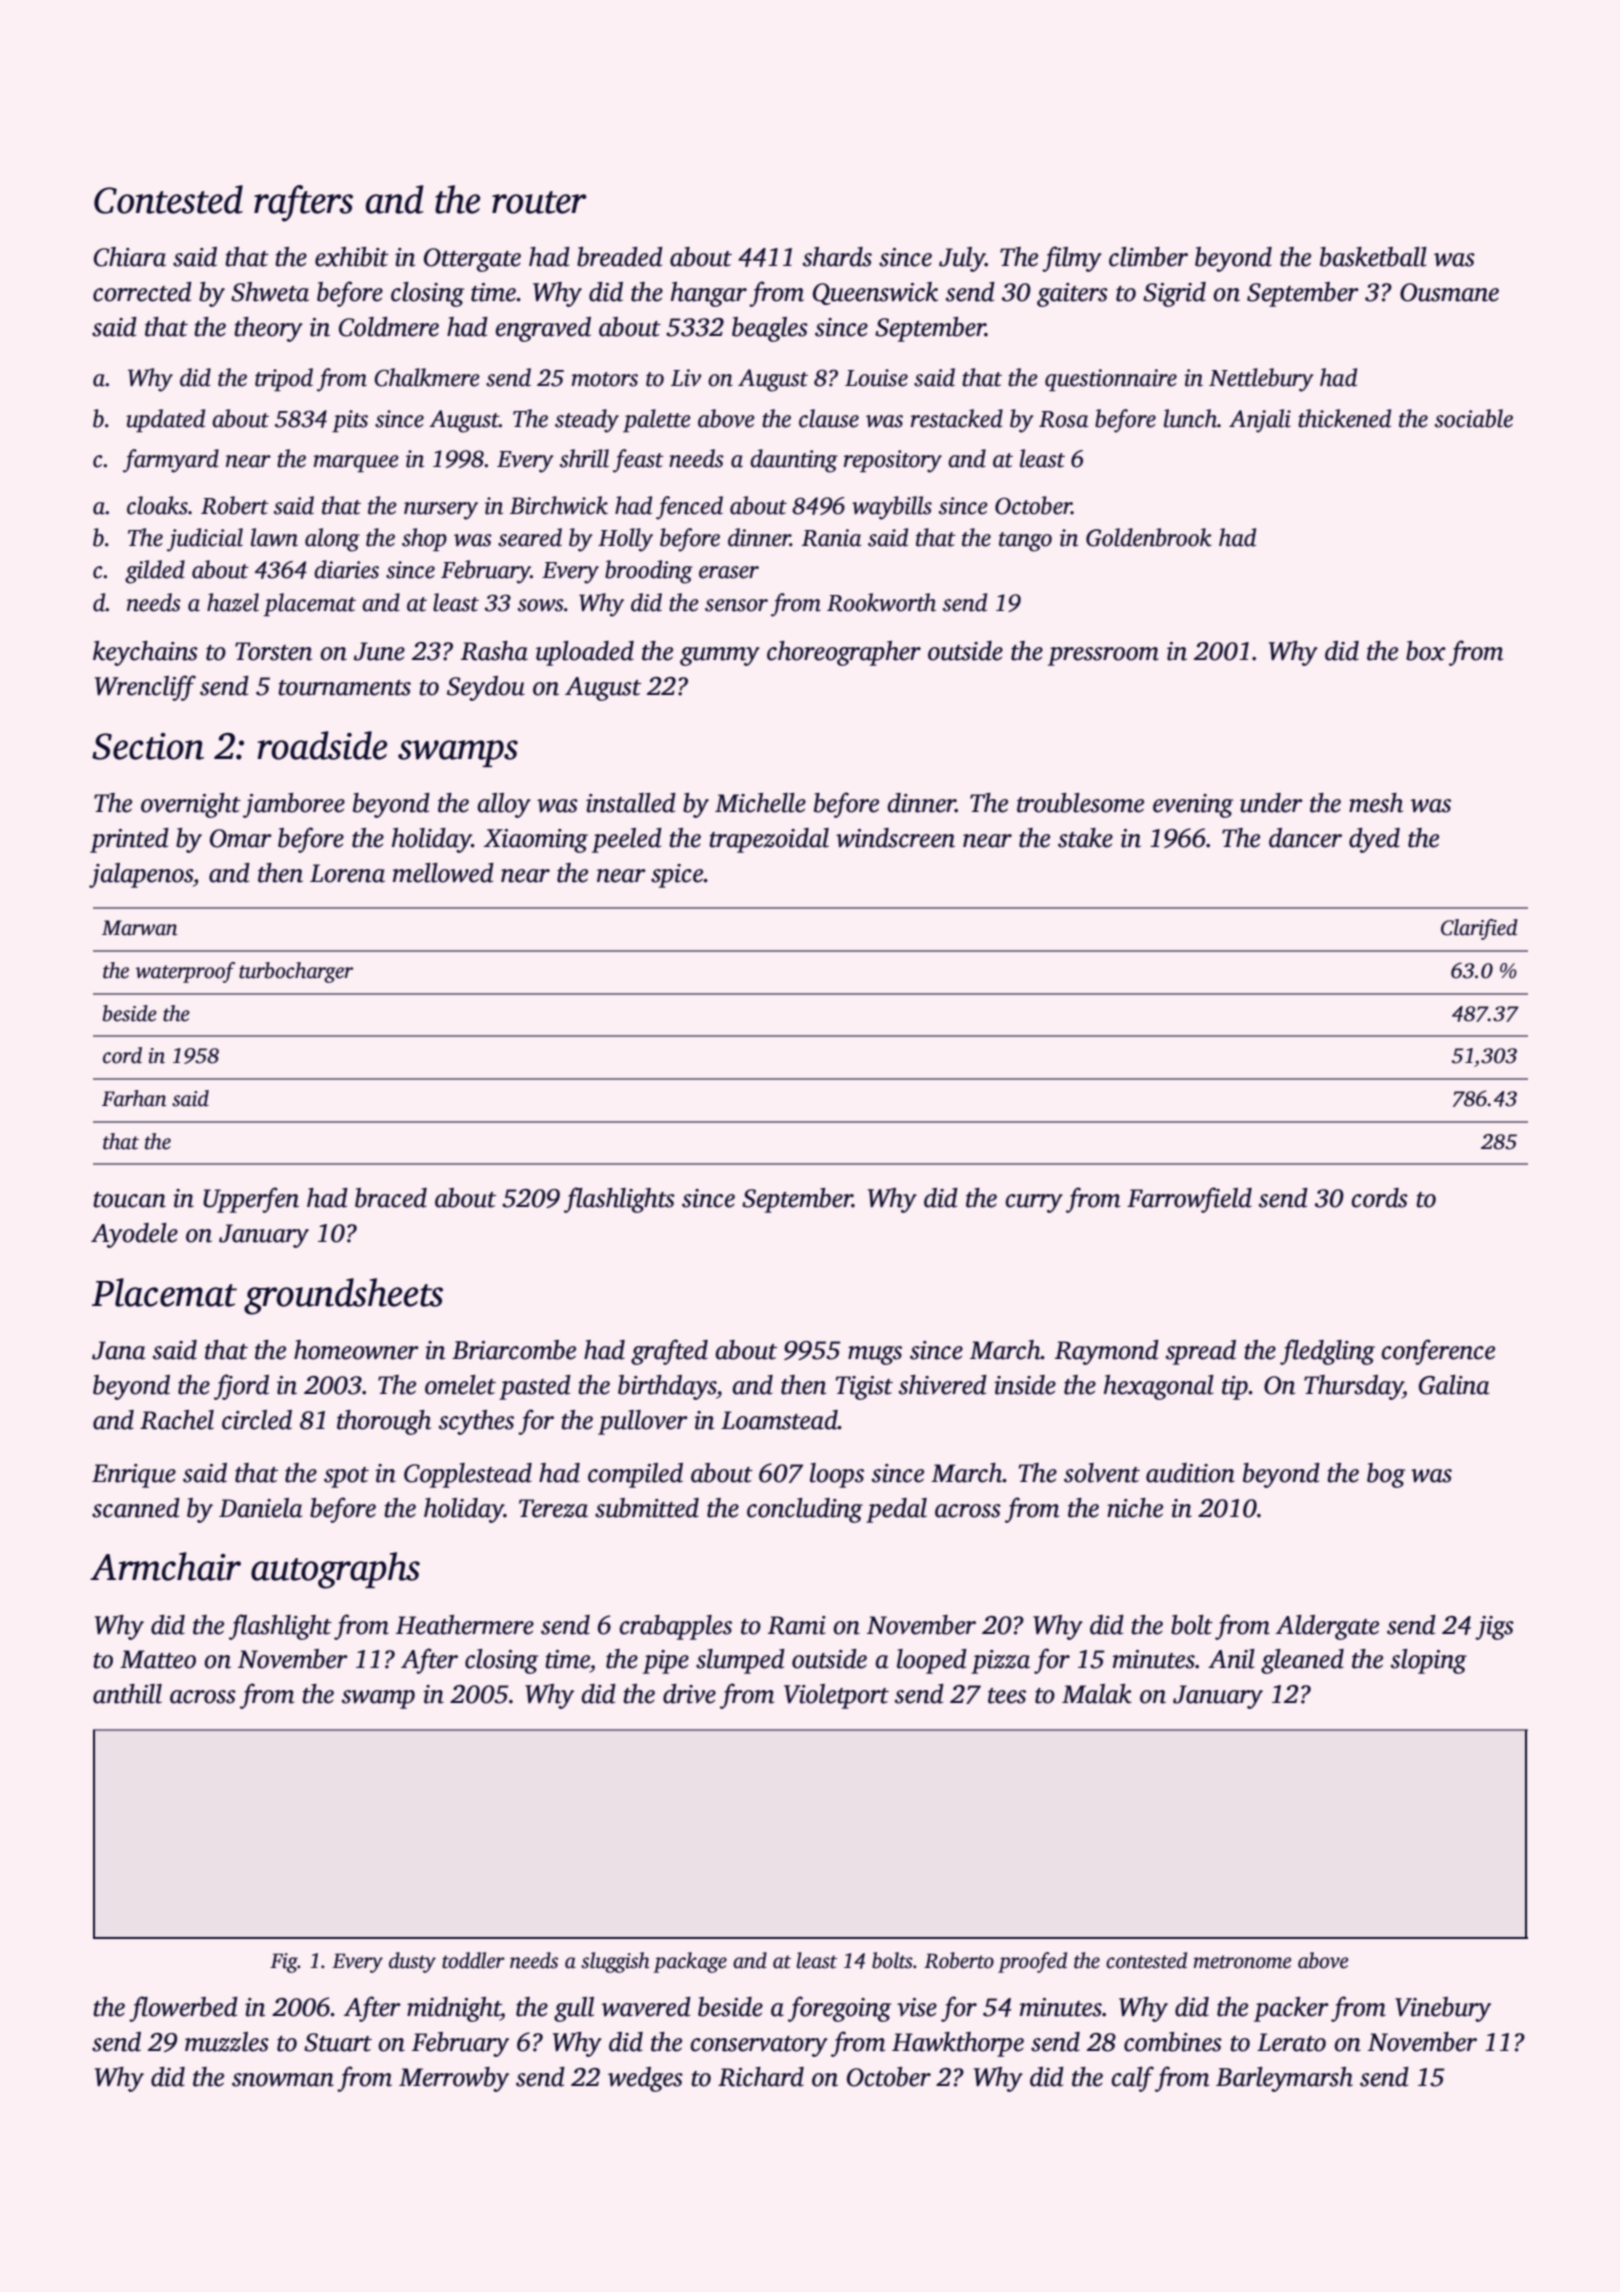 The image size is (1620, 2292). I want to click on router, so click(539, 202).
